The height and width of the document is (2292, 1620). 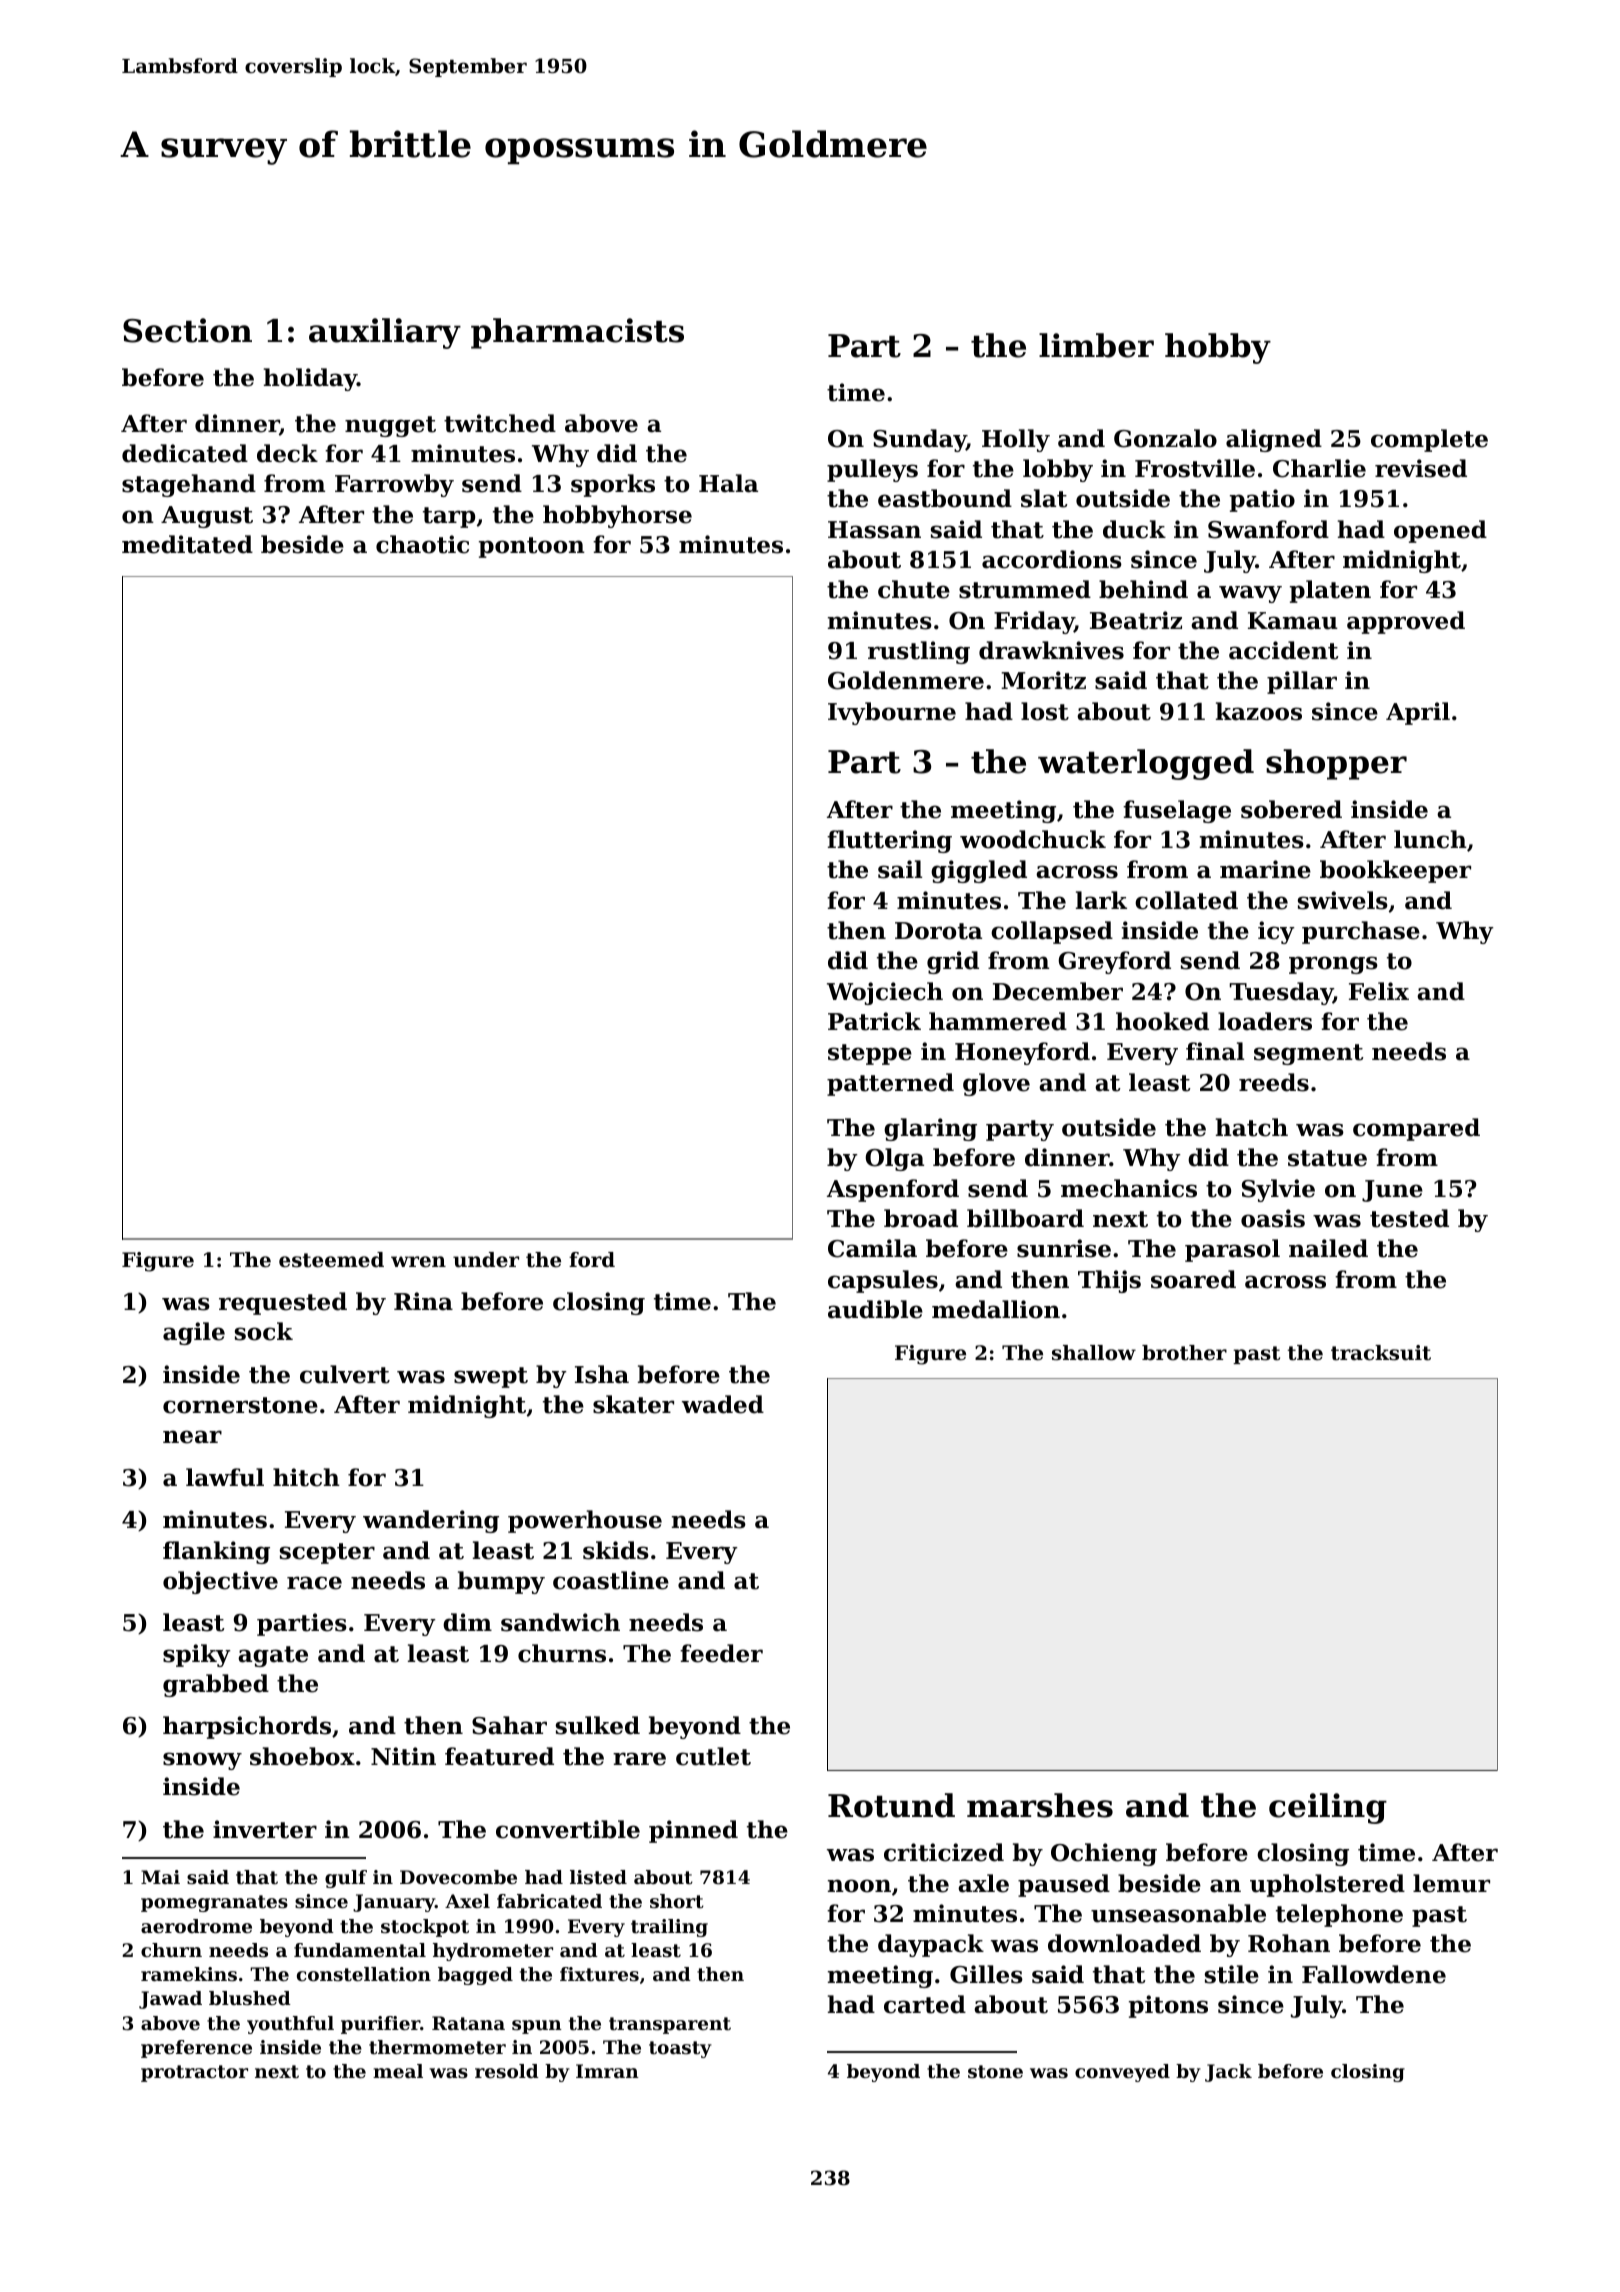 What do you see at coordinates (1228, 2073) in the document?
I see `Jack` at bounding box center [1228, 2073].
